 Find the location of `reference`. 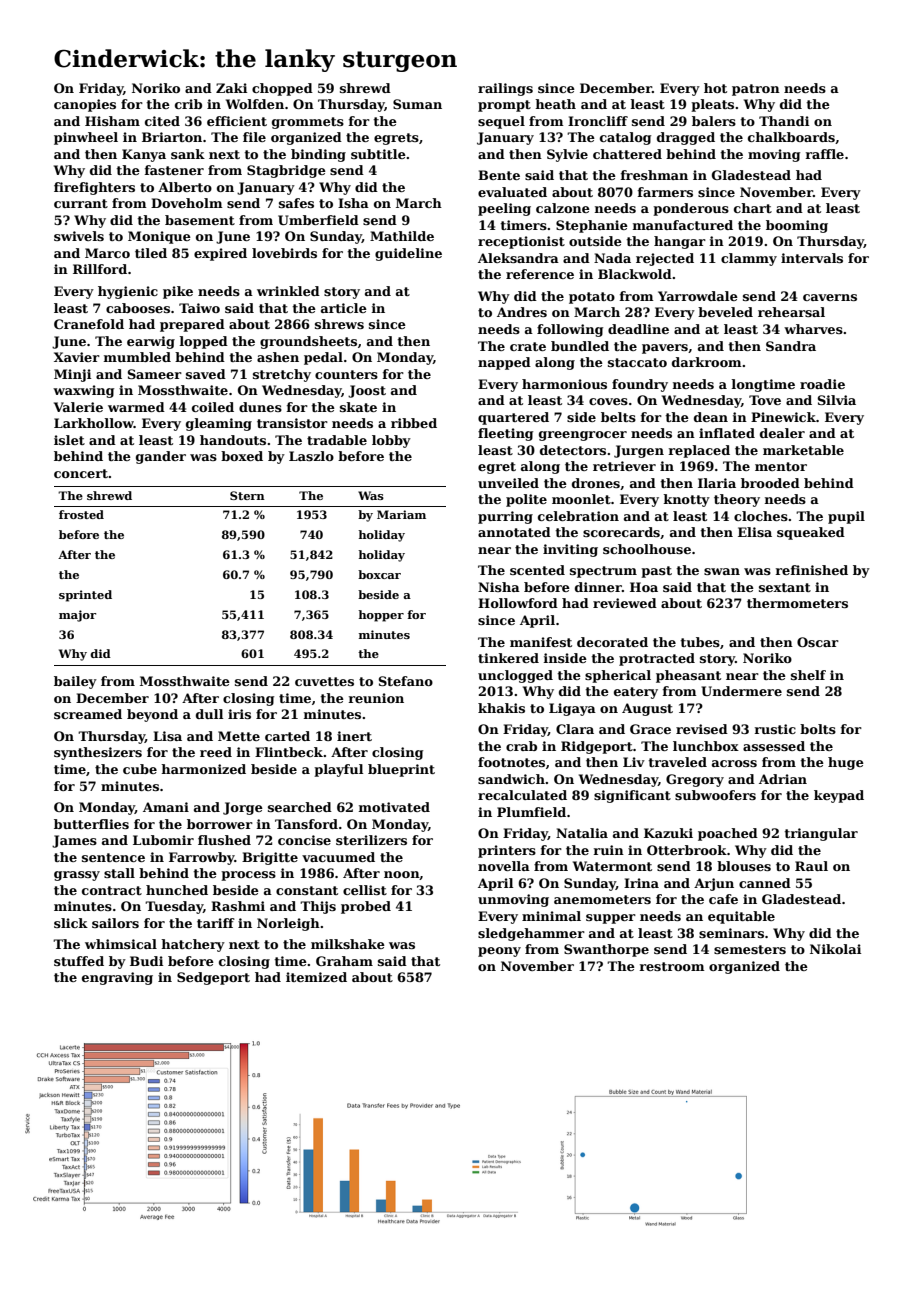

reference is located at coordinates (540, 274).
